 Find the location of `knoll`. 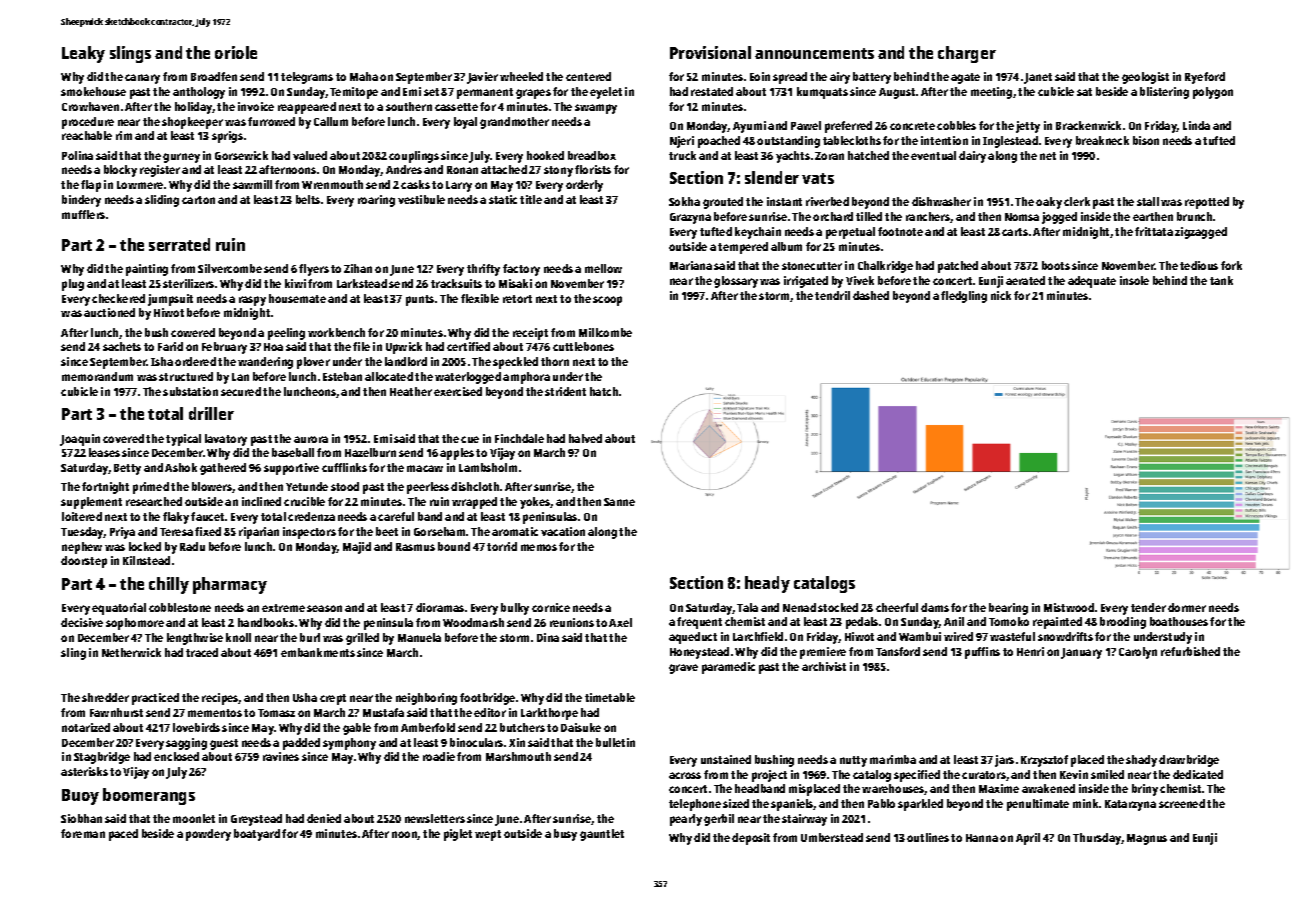

knoll is located at coordinates (238, 637).
